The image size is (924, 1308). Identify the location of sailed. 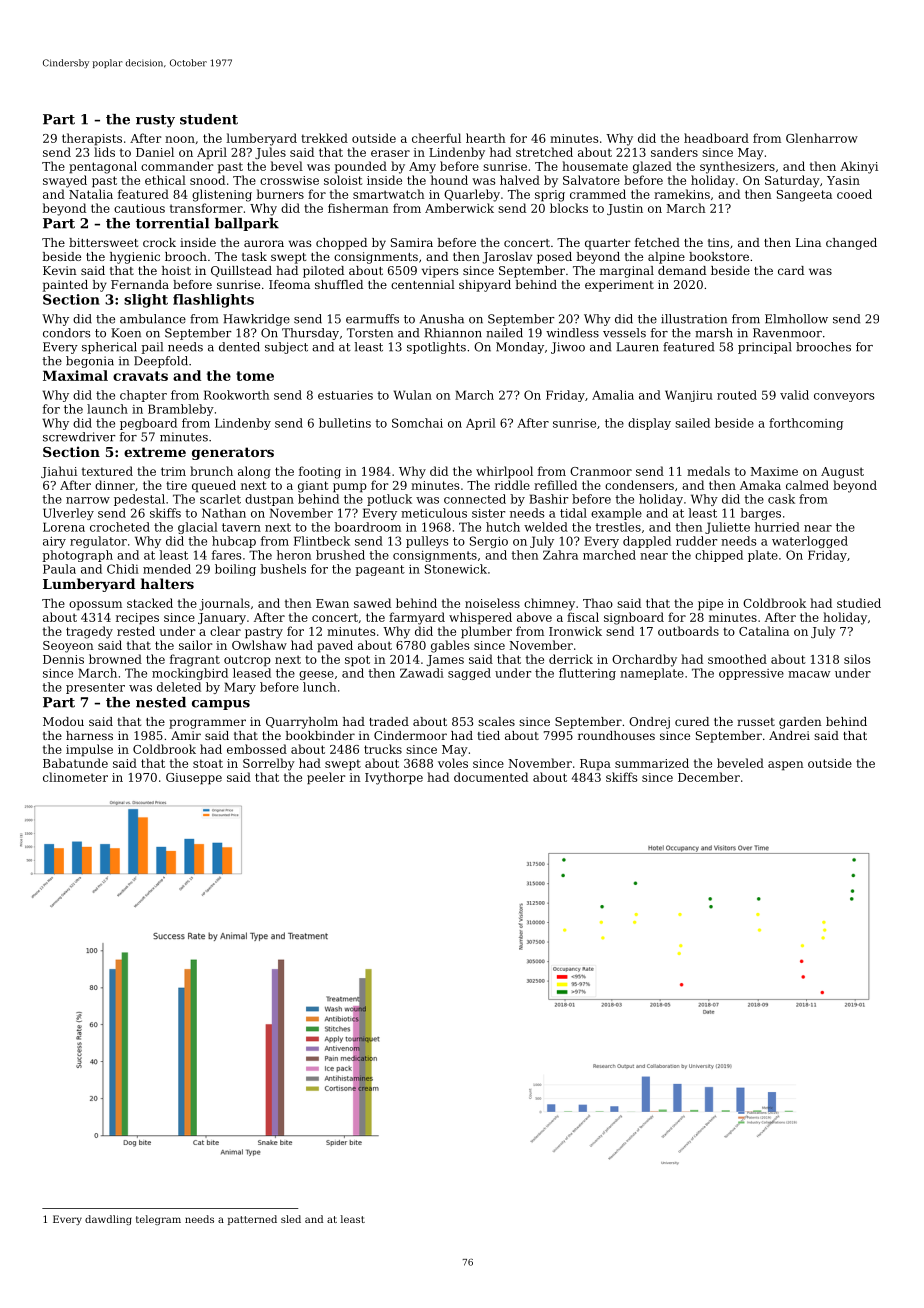
(692, 423).
